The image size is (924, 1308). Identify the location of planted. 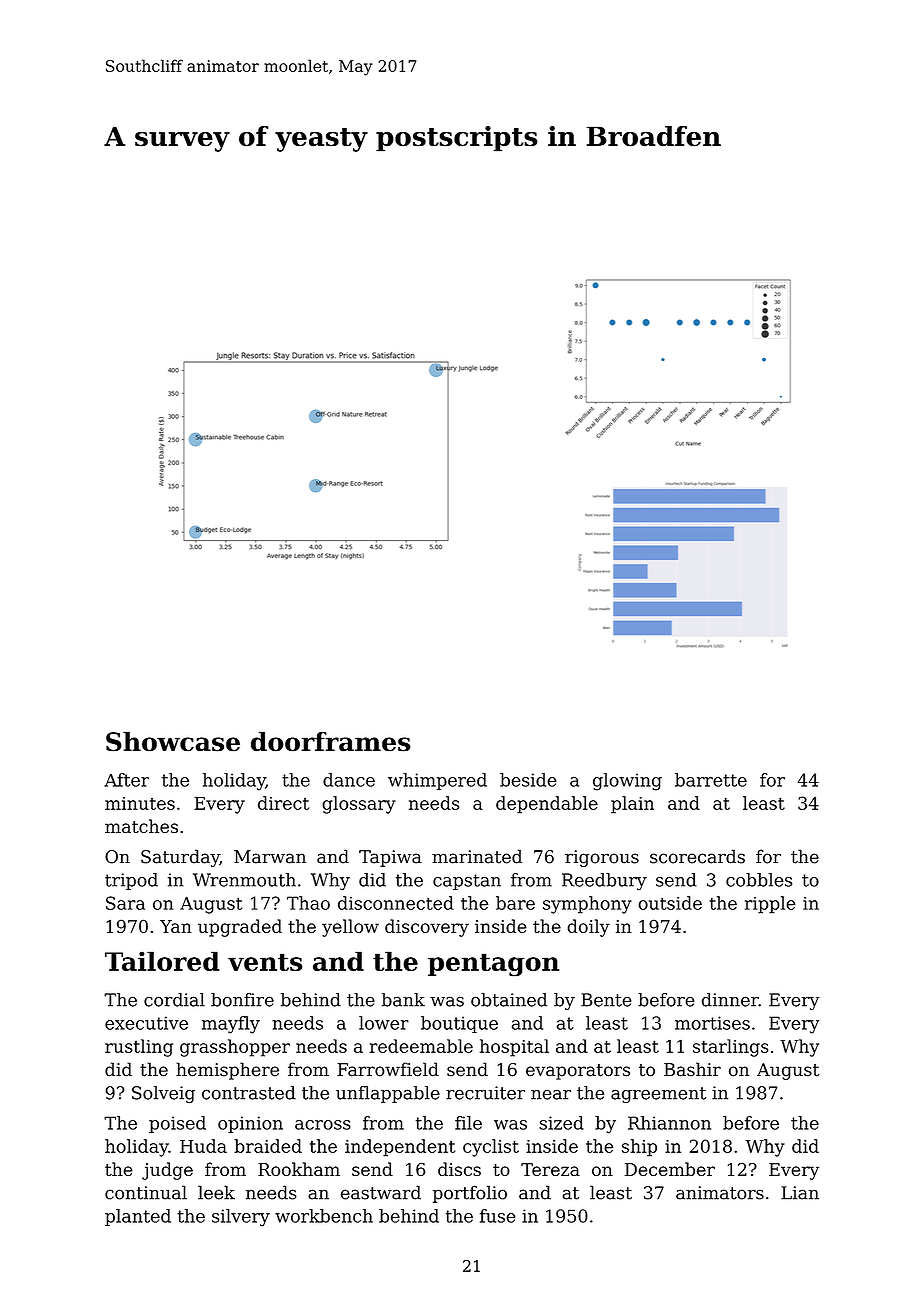
(138, 1217).
